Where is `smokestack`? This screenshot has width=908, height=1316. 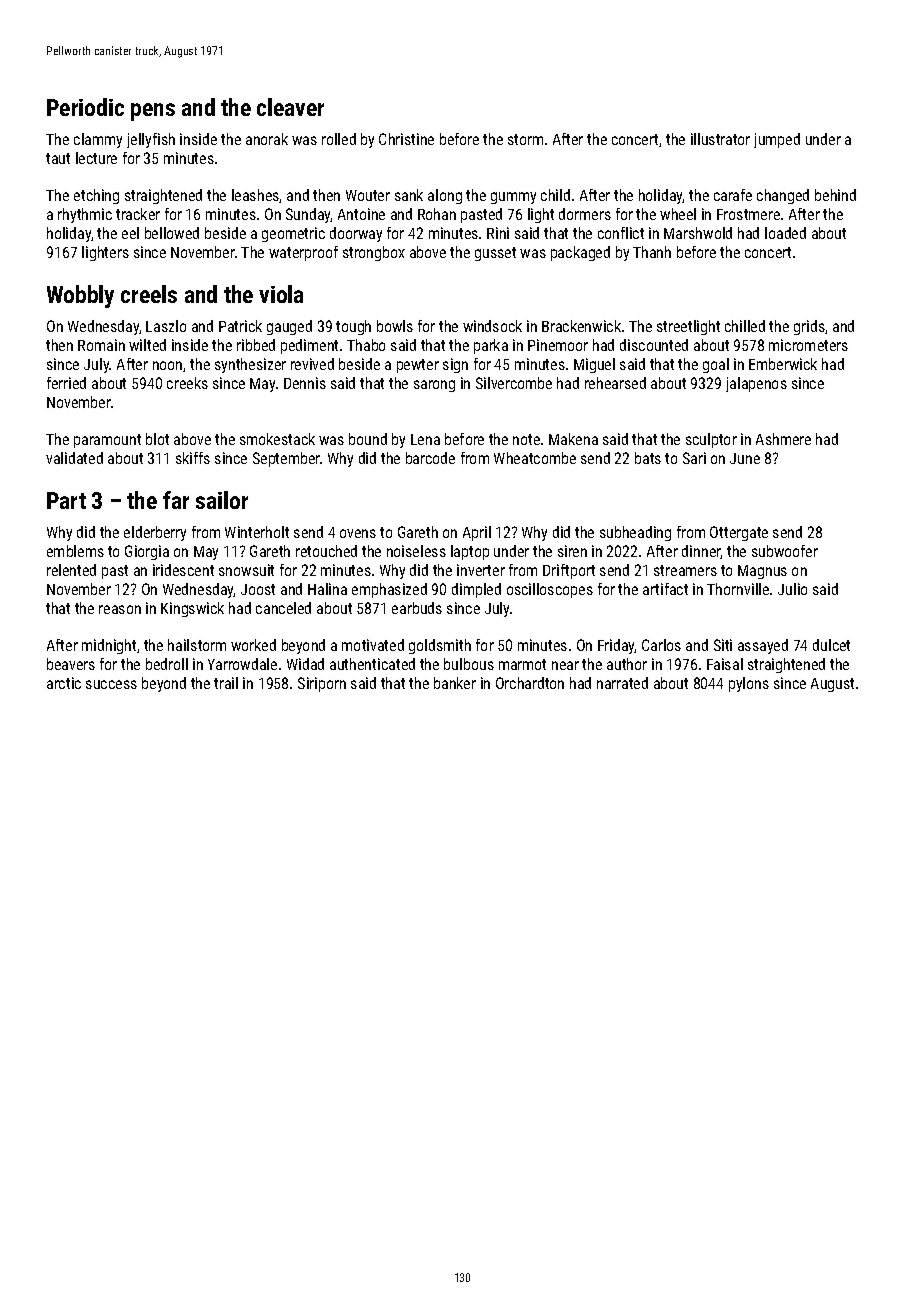
smokestack is located at coordinates (277, 439).
